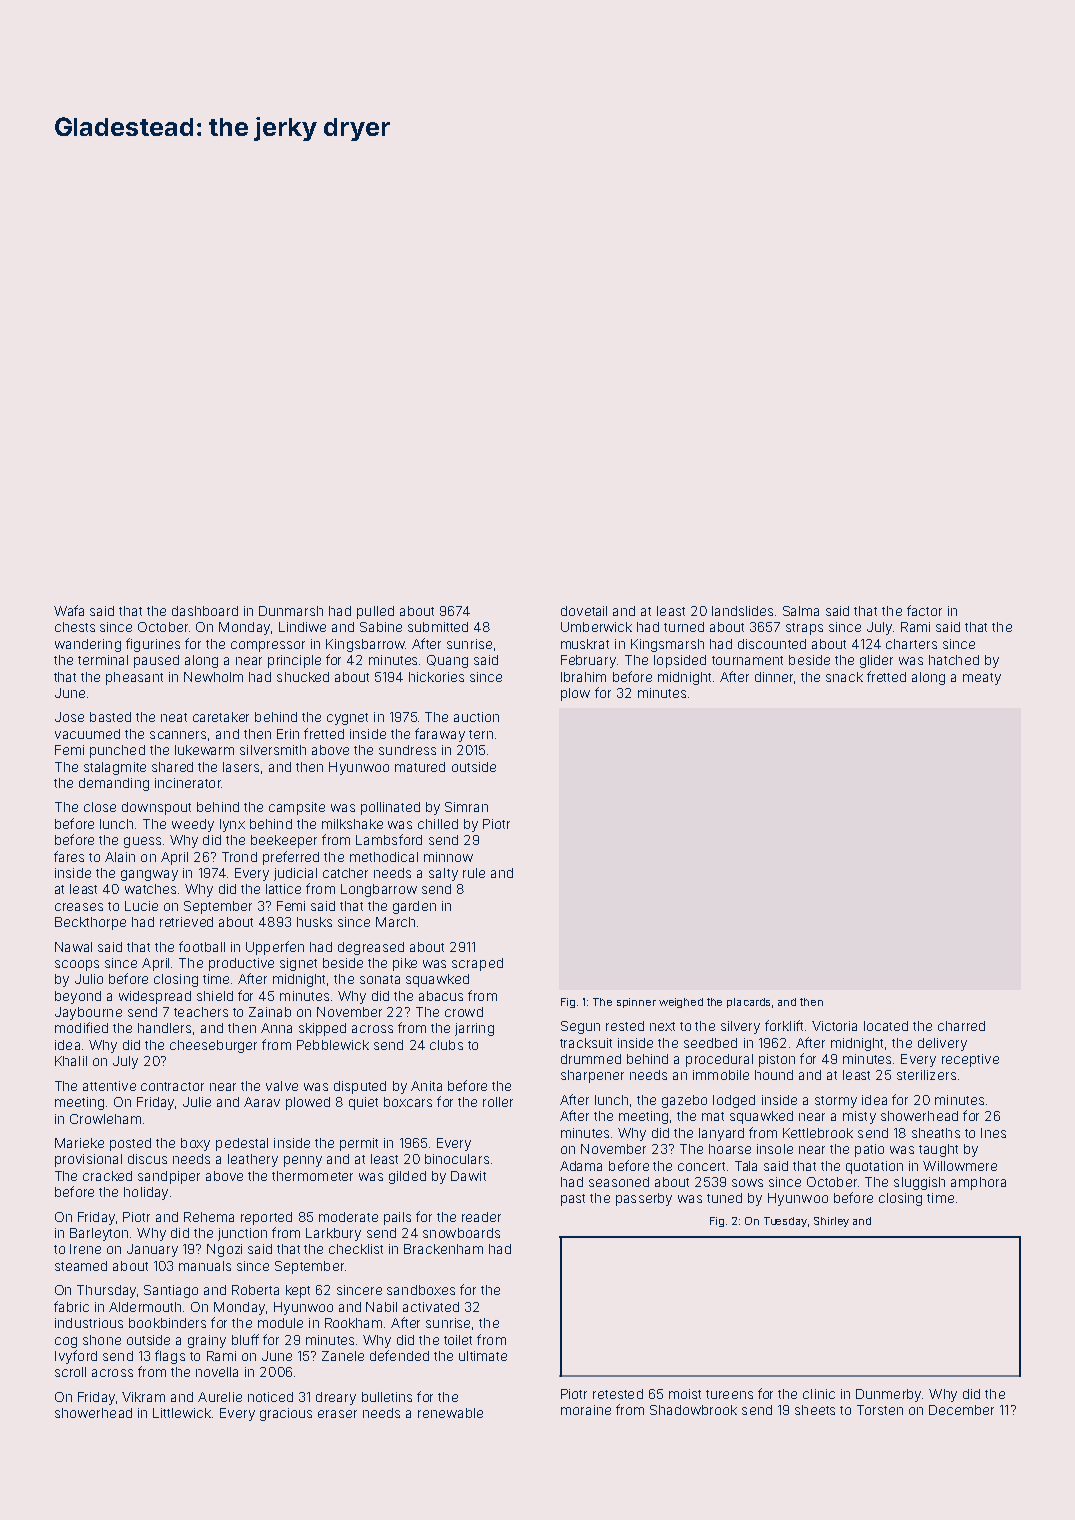 This screenshot has width=1075, height=1520. Describe the element at coordinates (70, 1372) in the screenshot. I see `scroll` at that location.
